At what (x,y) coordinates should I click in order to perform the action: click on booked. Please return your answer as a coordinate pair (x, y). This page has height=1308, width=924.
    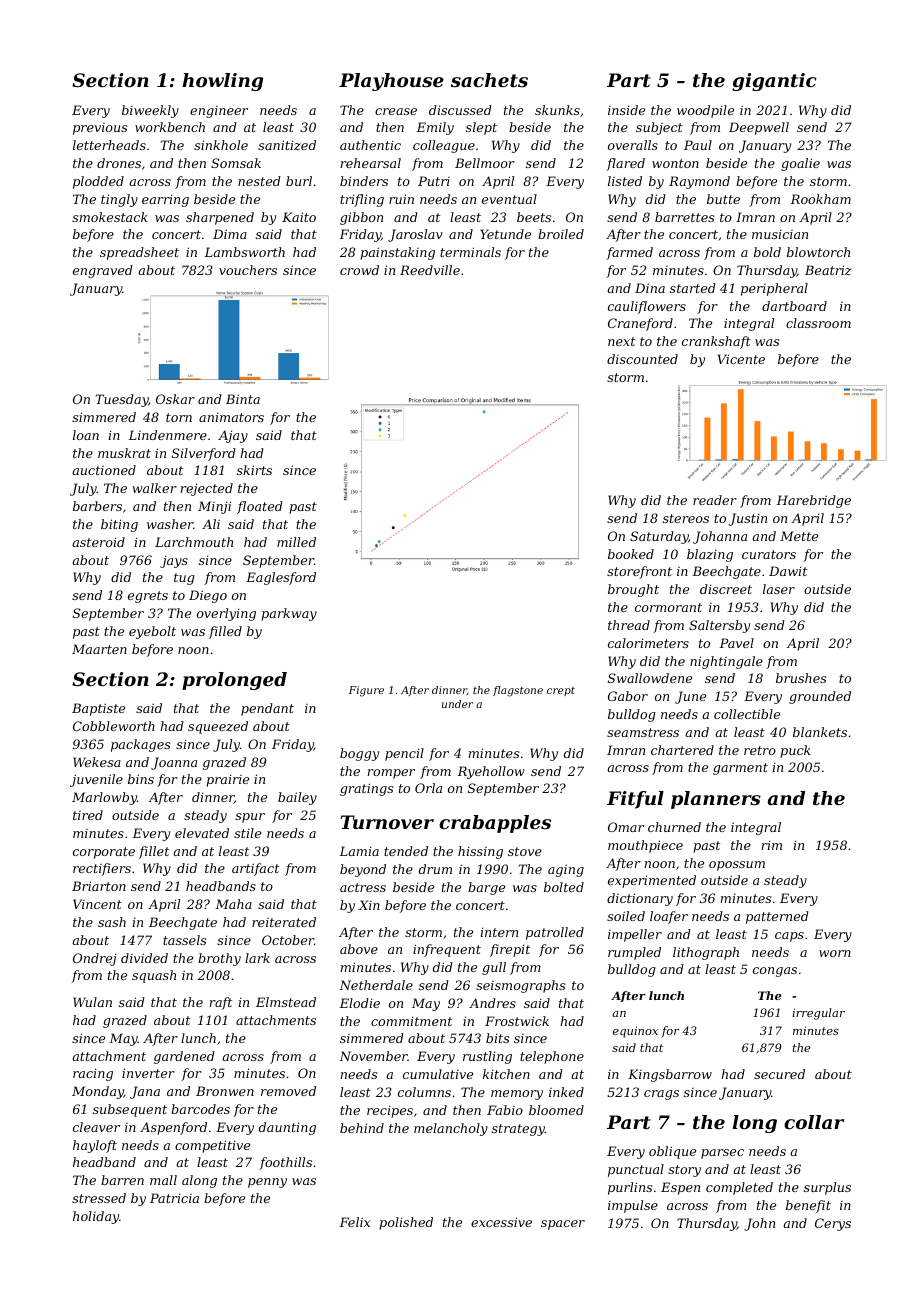
    Looking at the image, I should click on (631, 554).
